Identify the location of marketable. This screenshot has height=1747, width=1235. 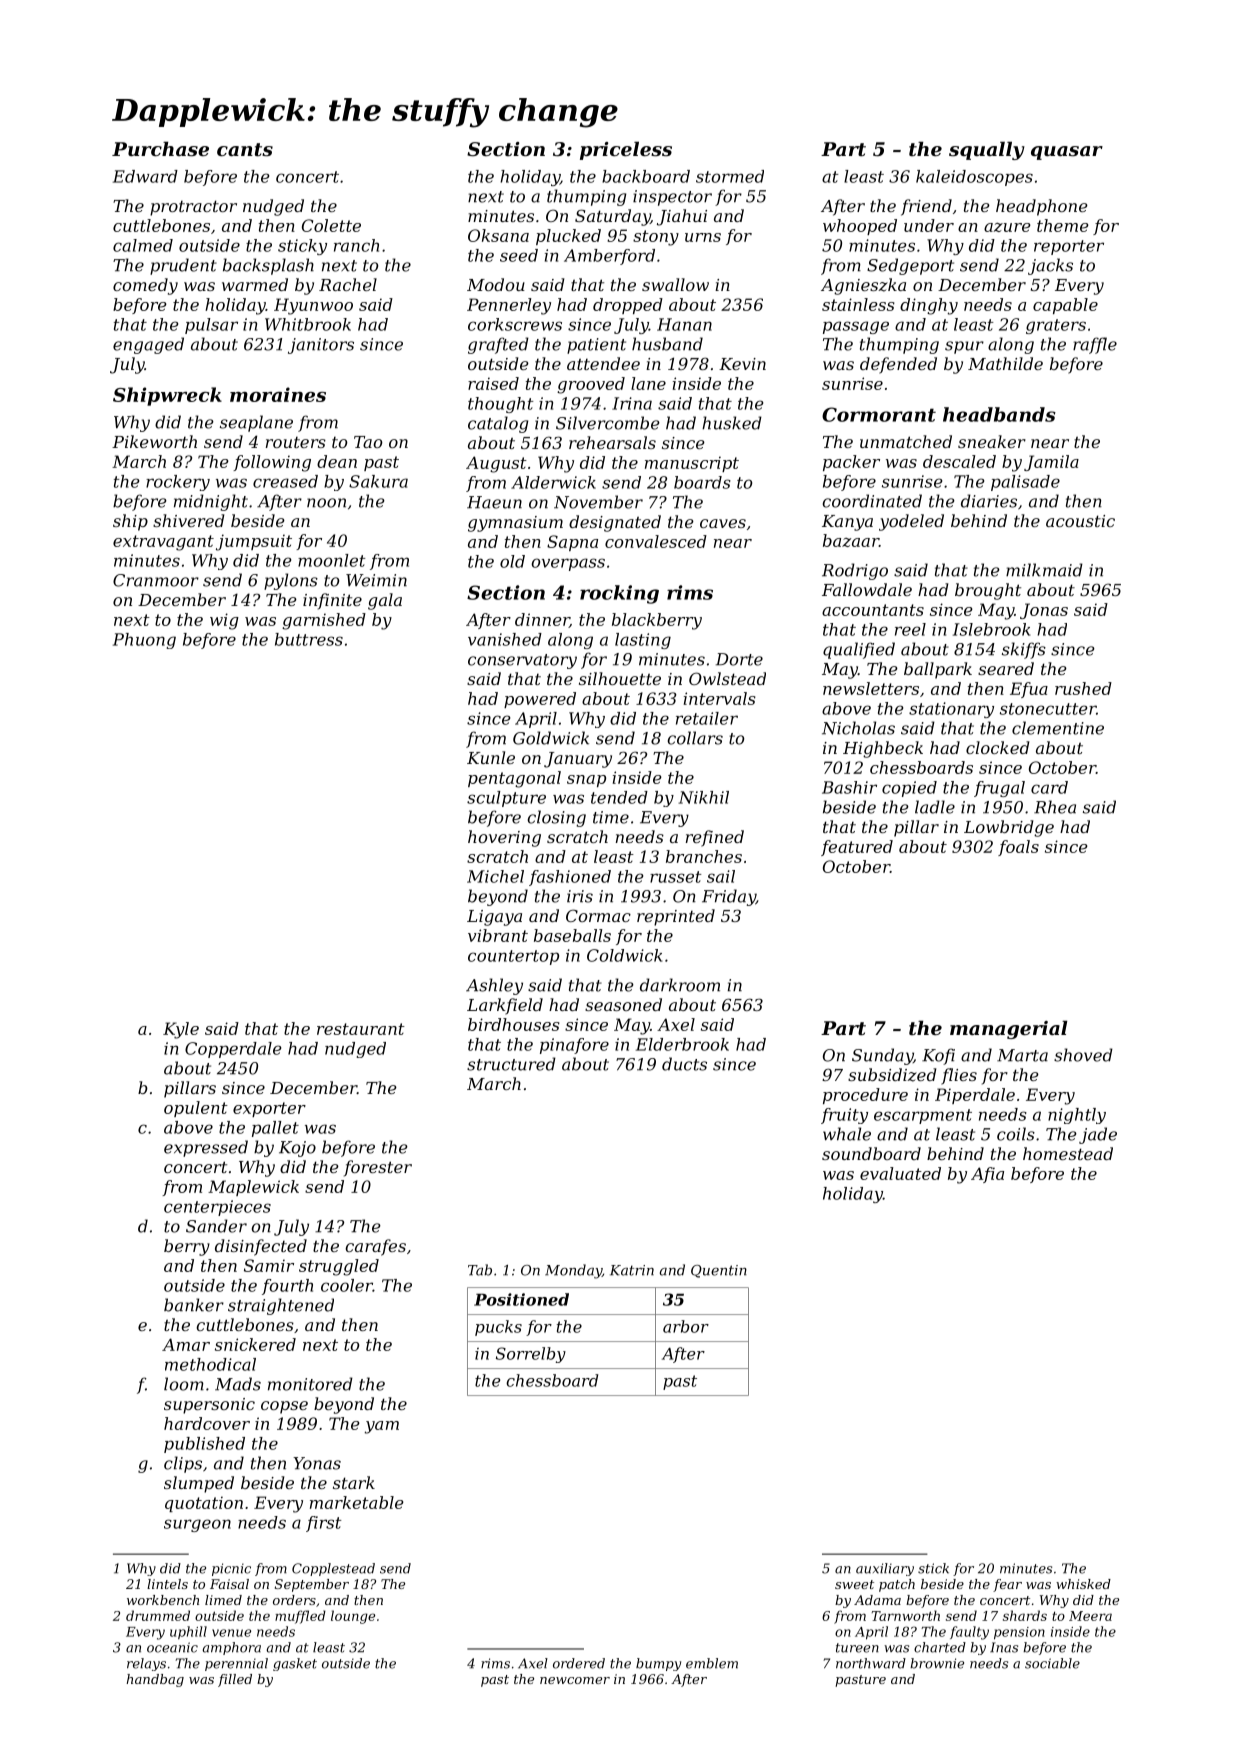
(357, 1502).
